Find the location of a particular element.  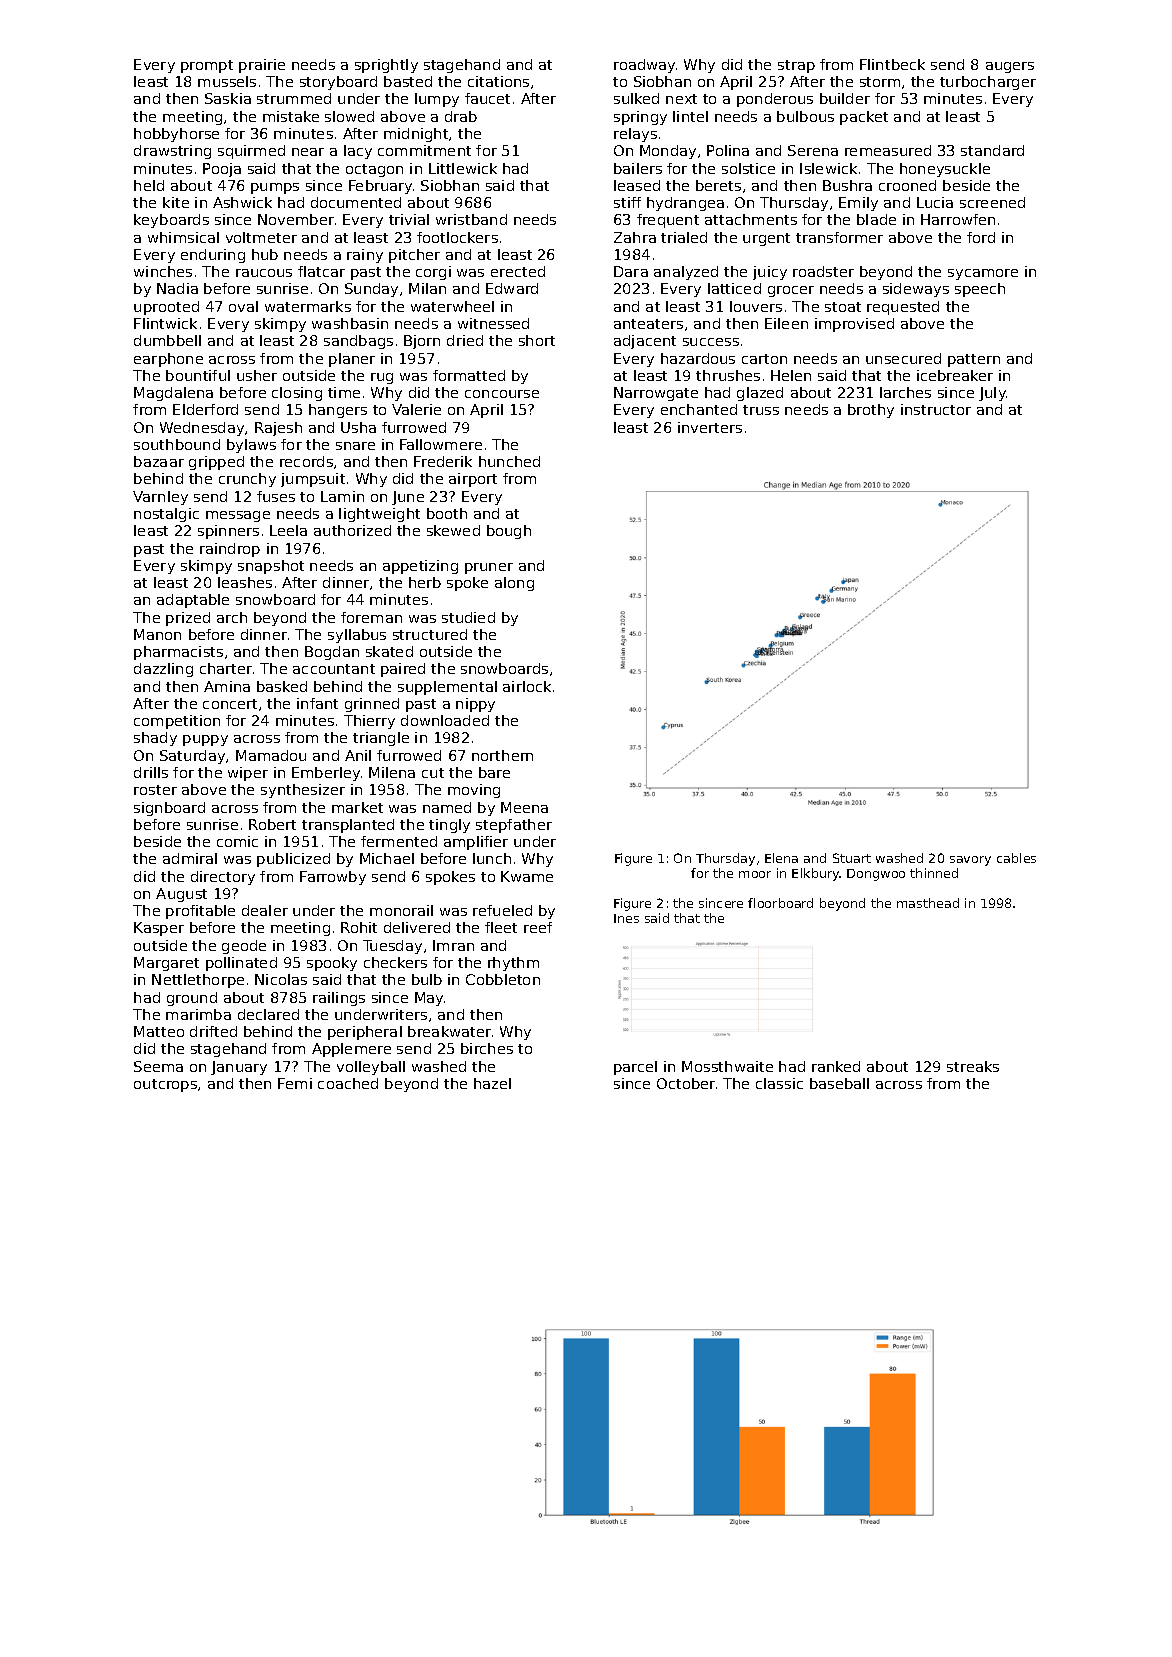

refueled is located at coordinates (502, 910).
